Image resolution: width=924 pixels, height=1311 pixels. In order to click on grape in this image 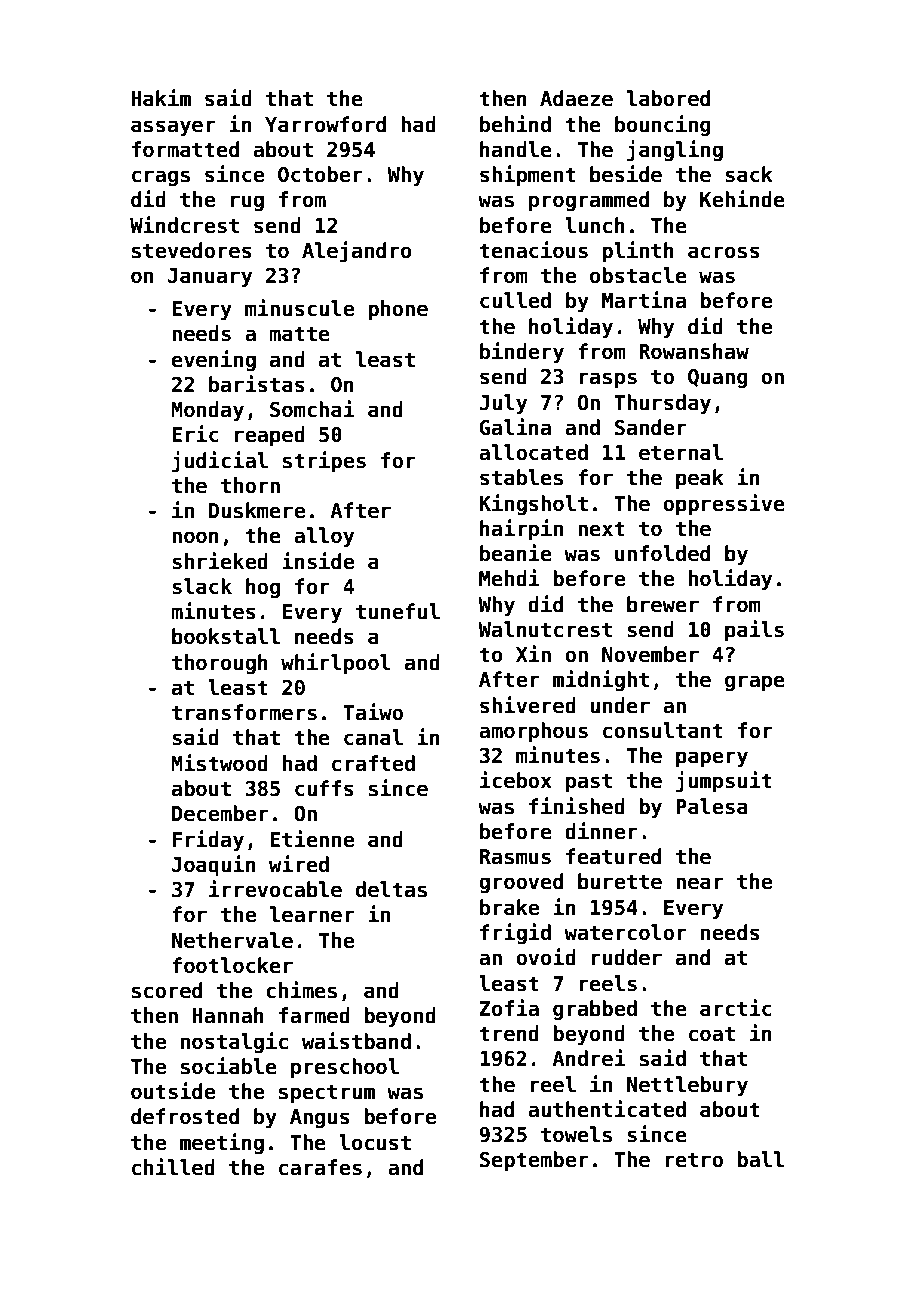, I will do `click(755, 683)`.
